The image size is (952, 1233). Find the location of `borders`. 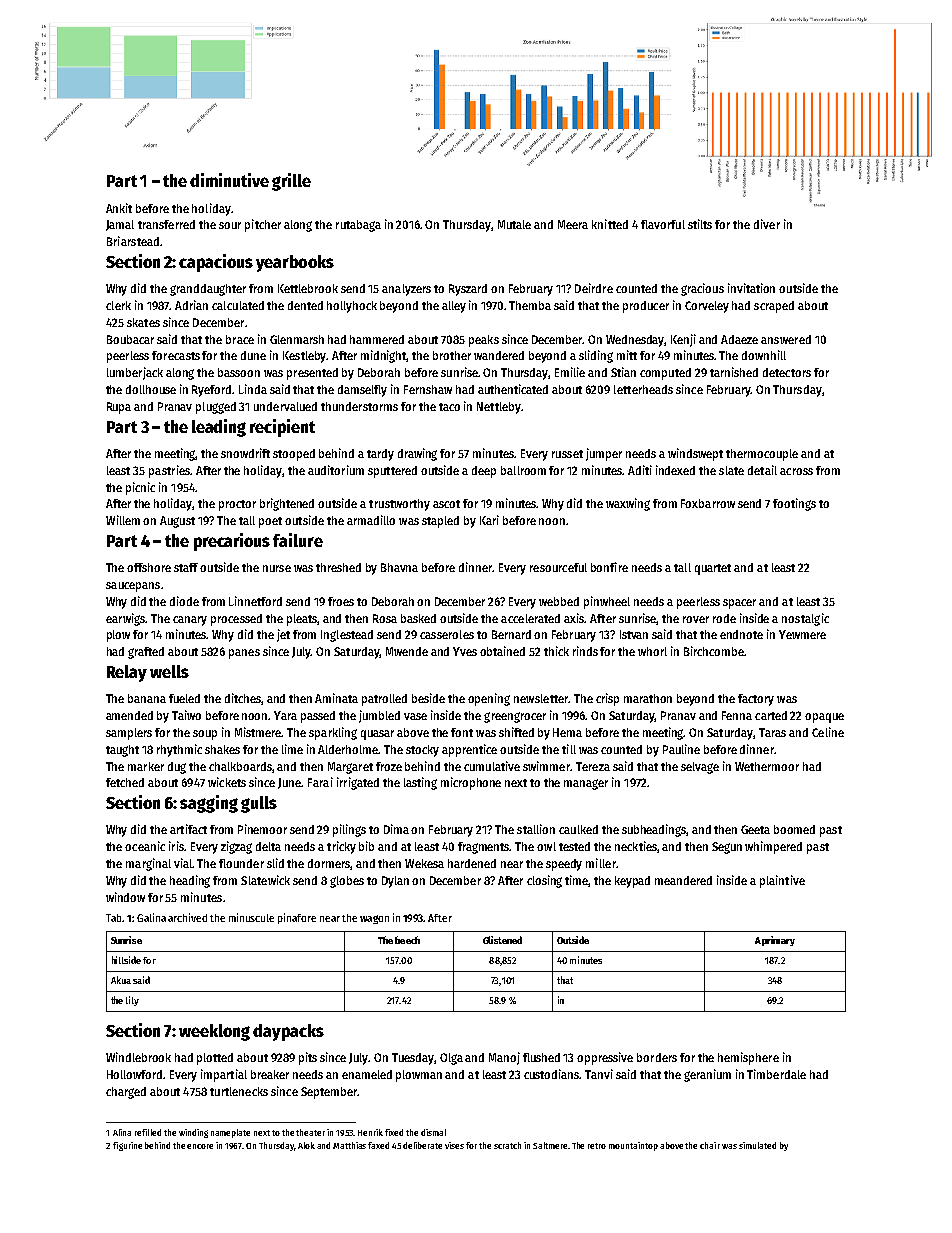

borders is located at coordinates (657, 1057).
